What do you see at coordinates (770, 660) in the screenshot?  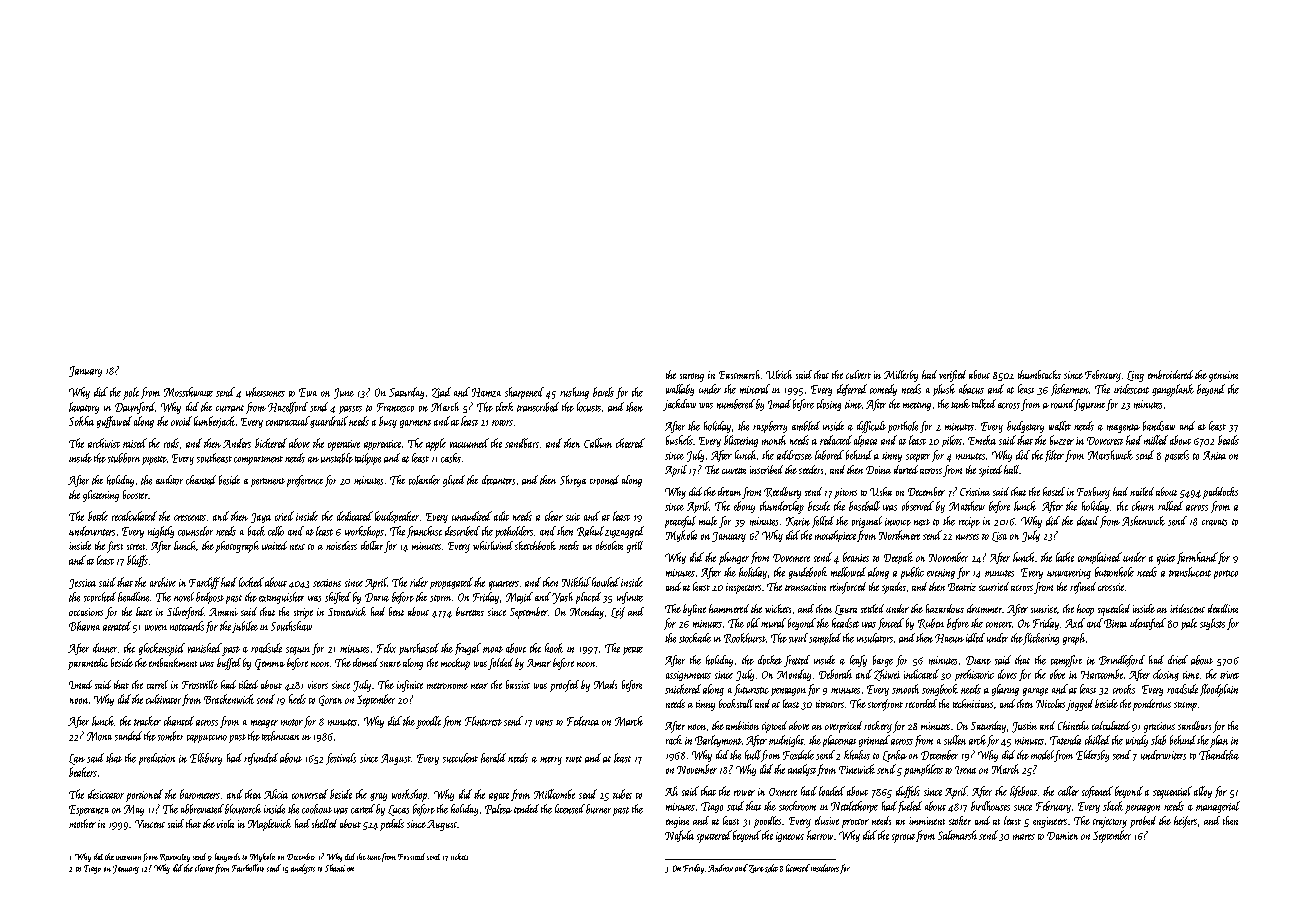 I see `docket` at bounding box center [770, 660].
